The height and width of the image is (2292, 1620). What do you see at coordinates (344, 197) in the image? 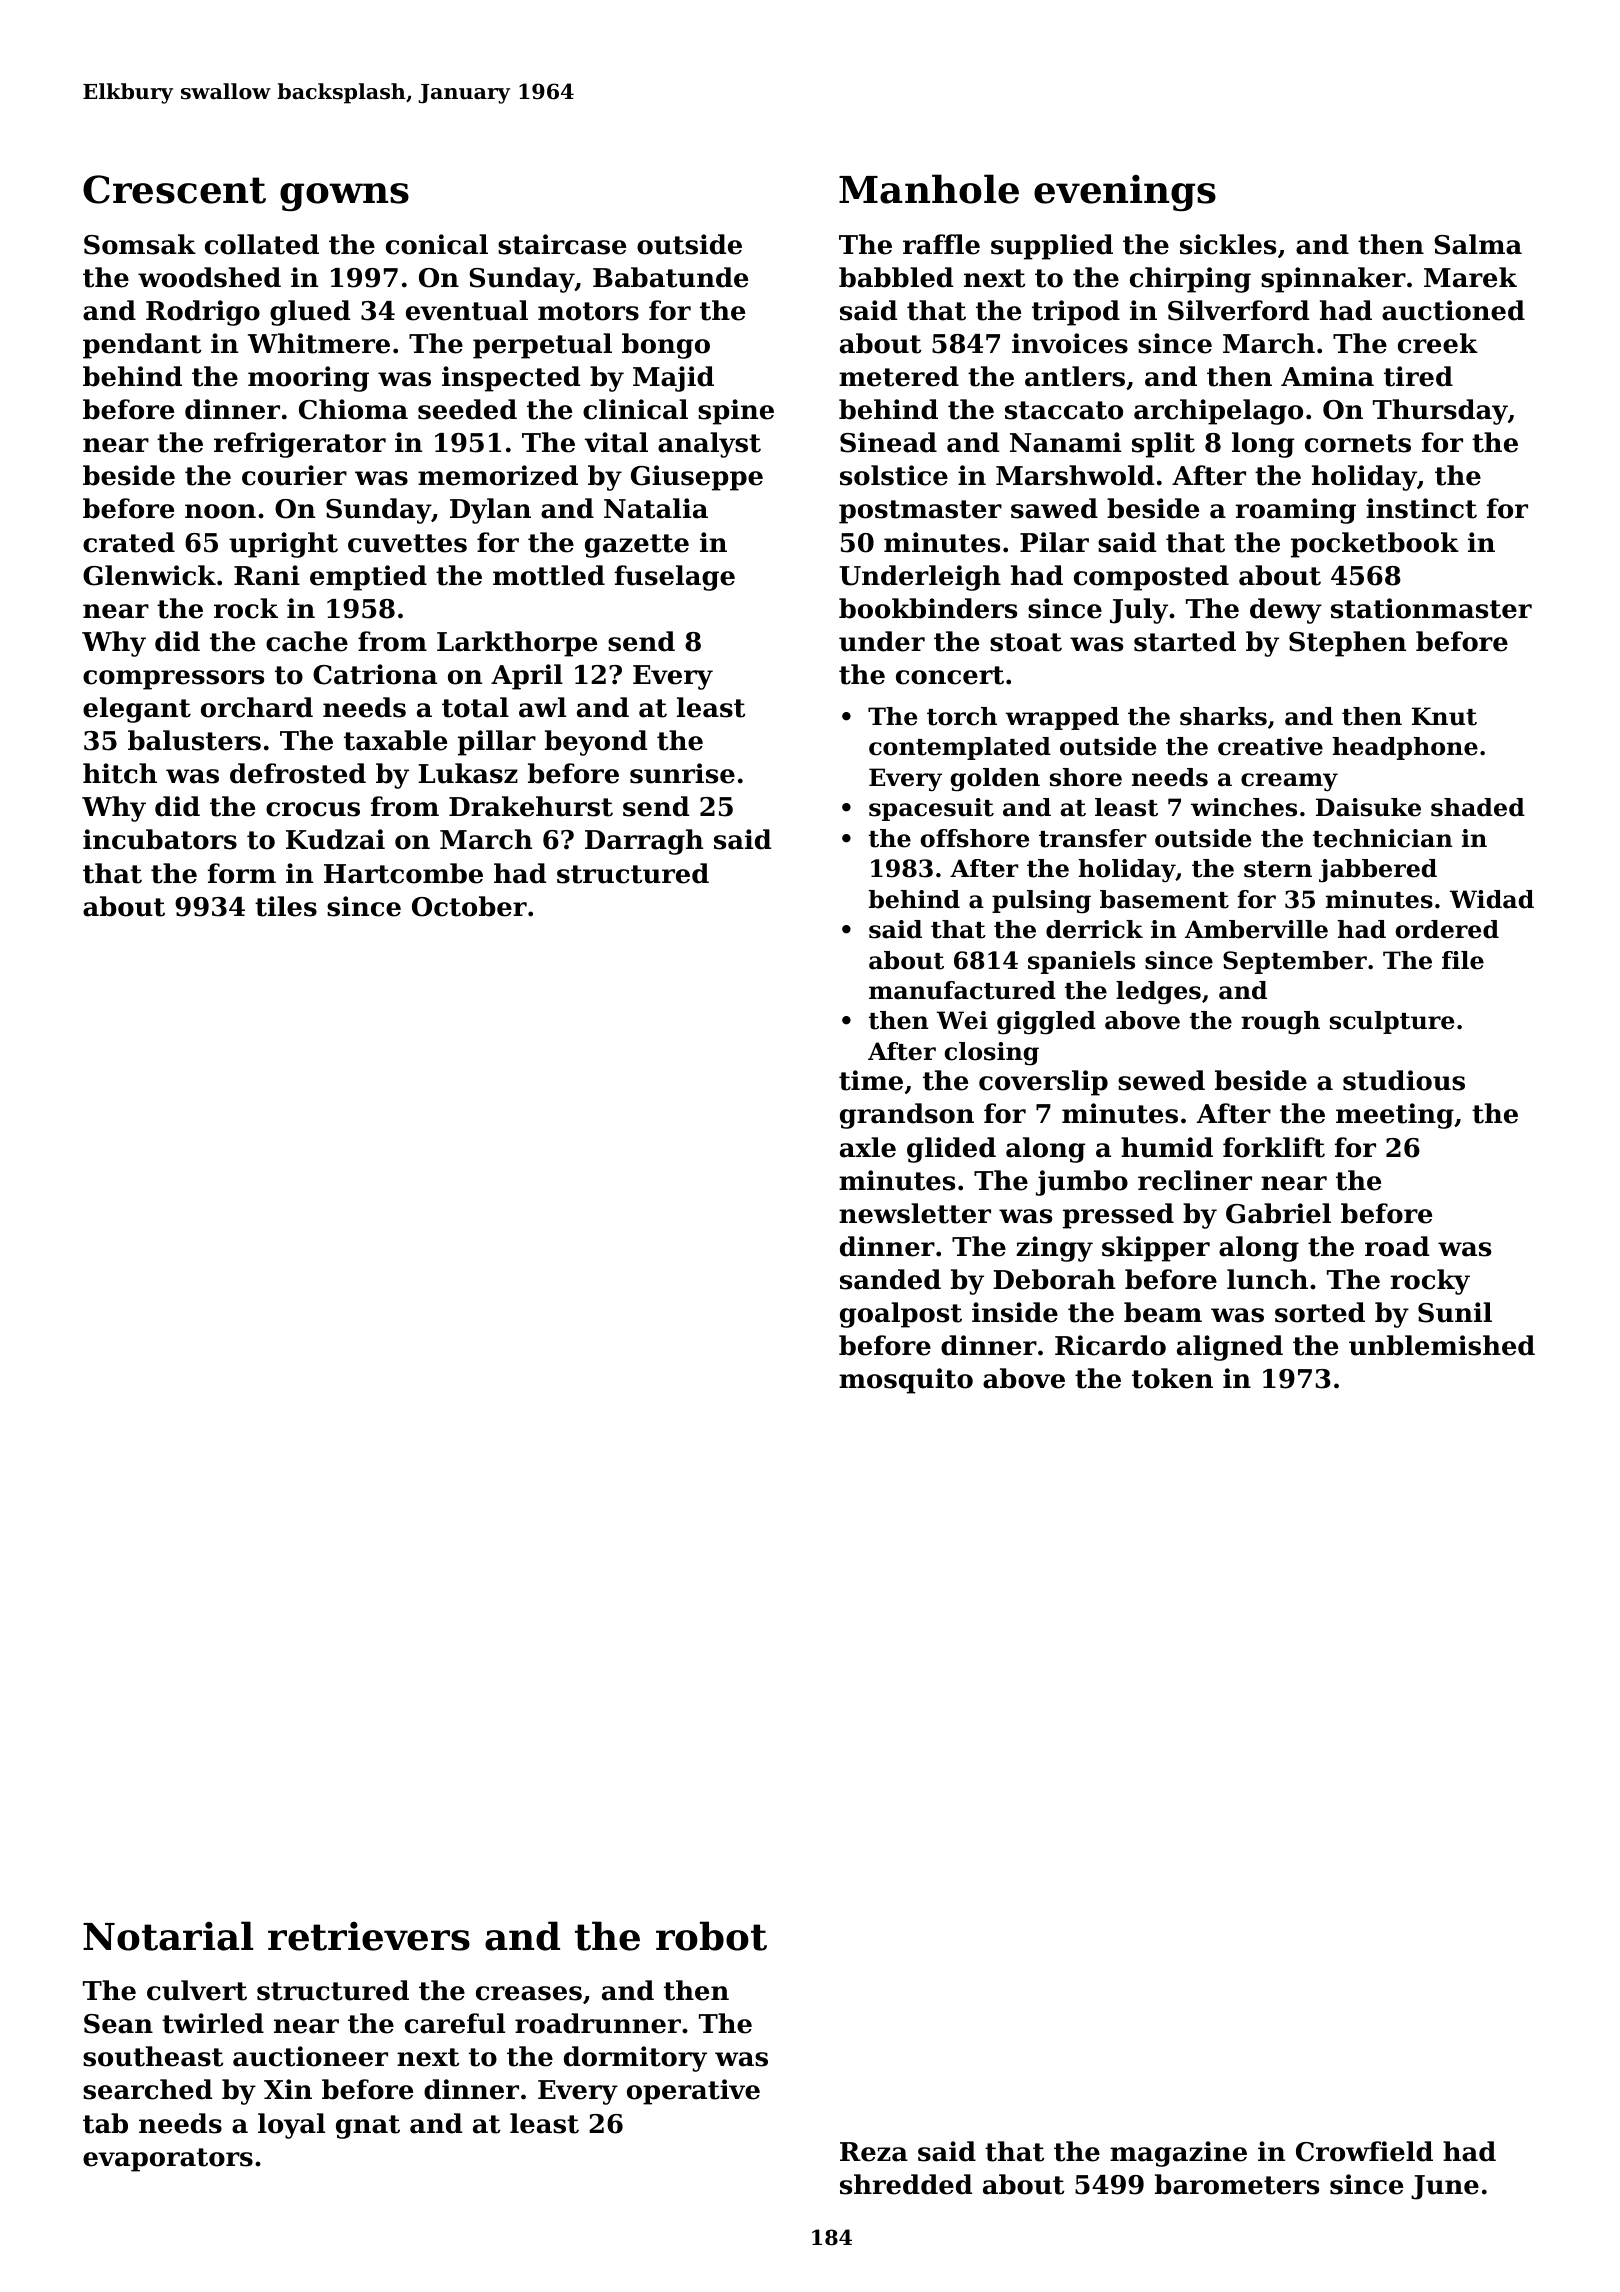
I see `gowns` at bounding box center [344, 197].
